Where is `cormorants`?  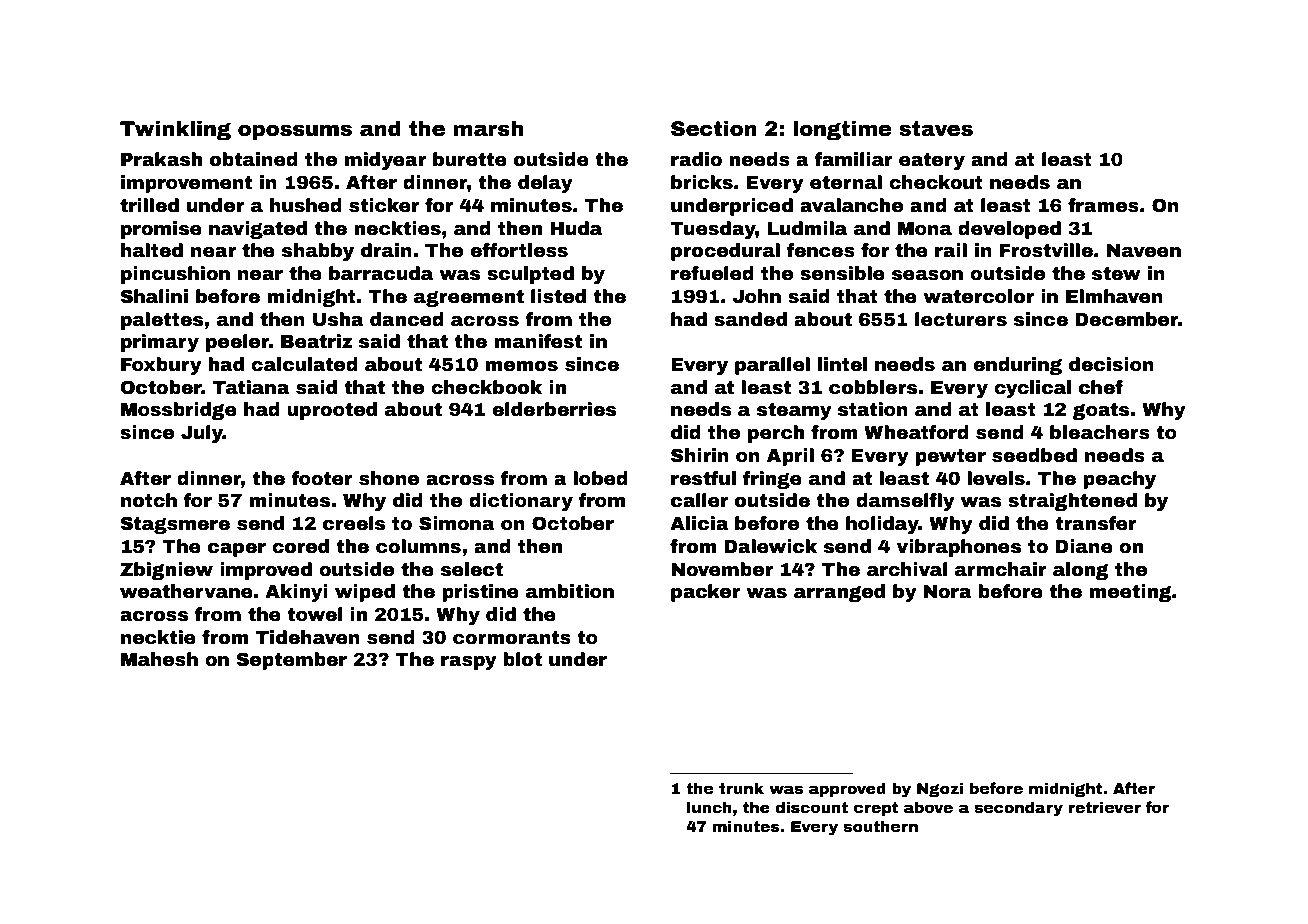
cormorants is located at coordinates (512, 638).
